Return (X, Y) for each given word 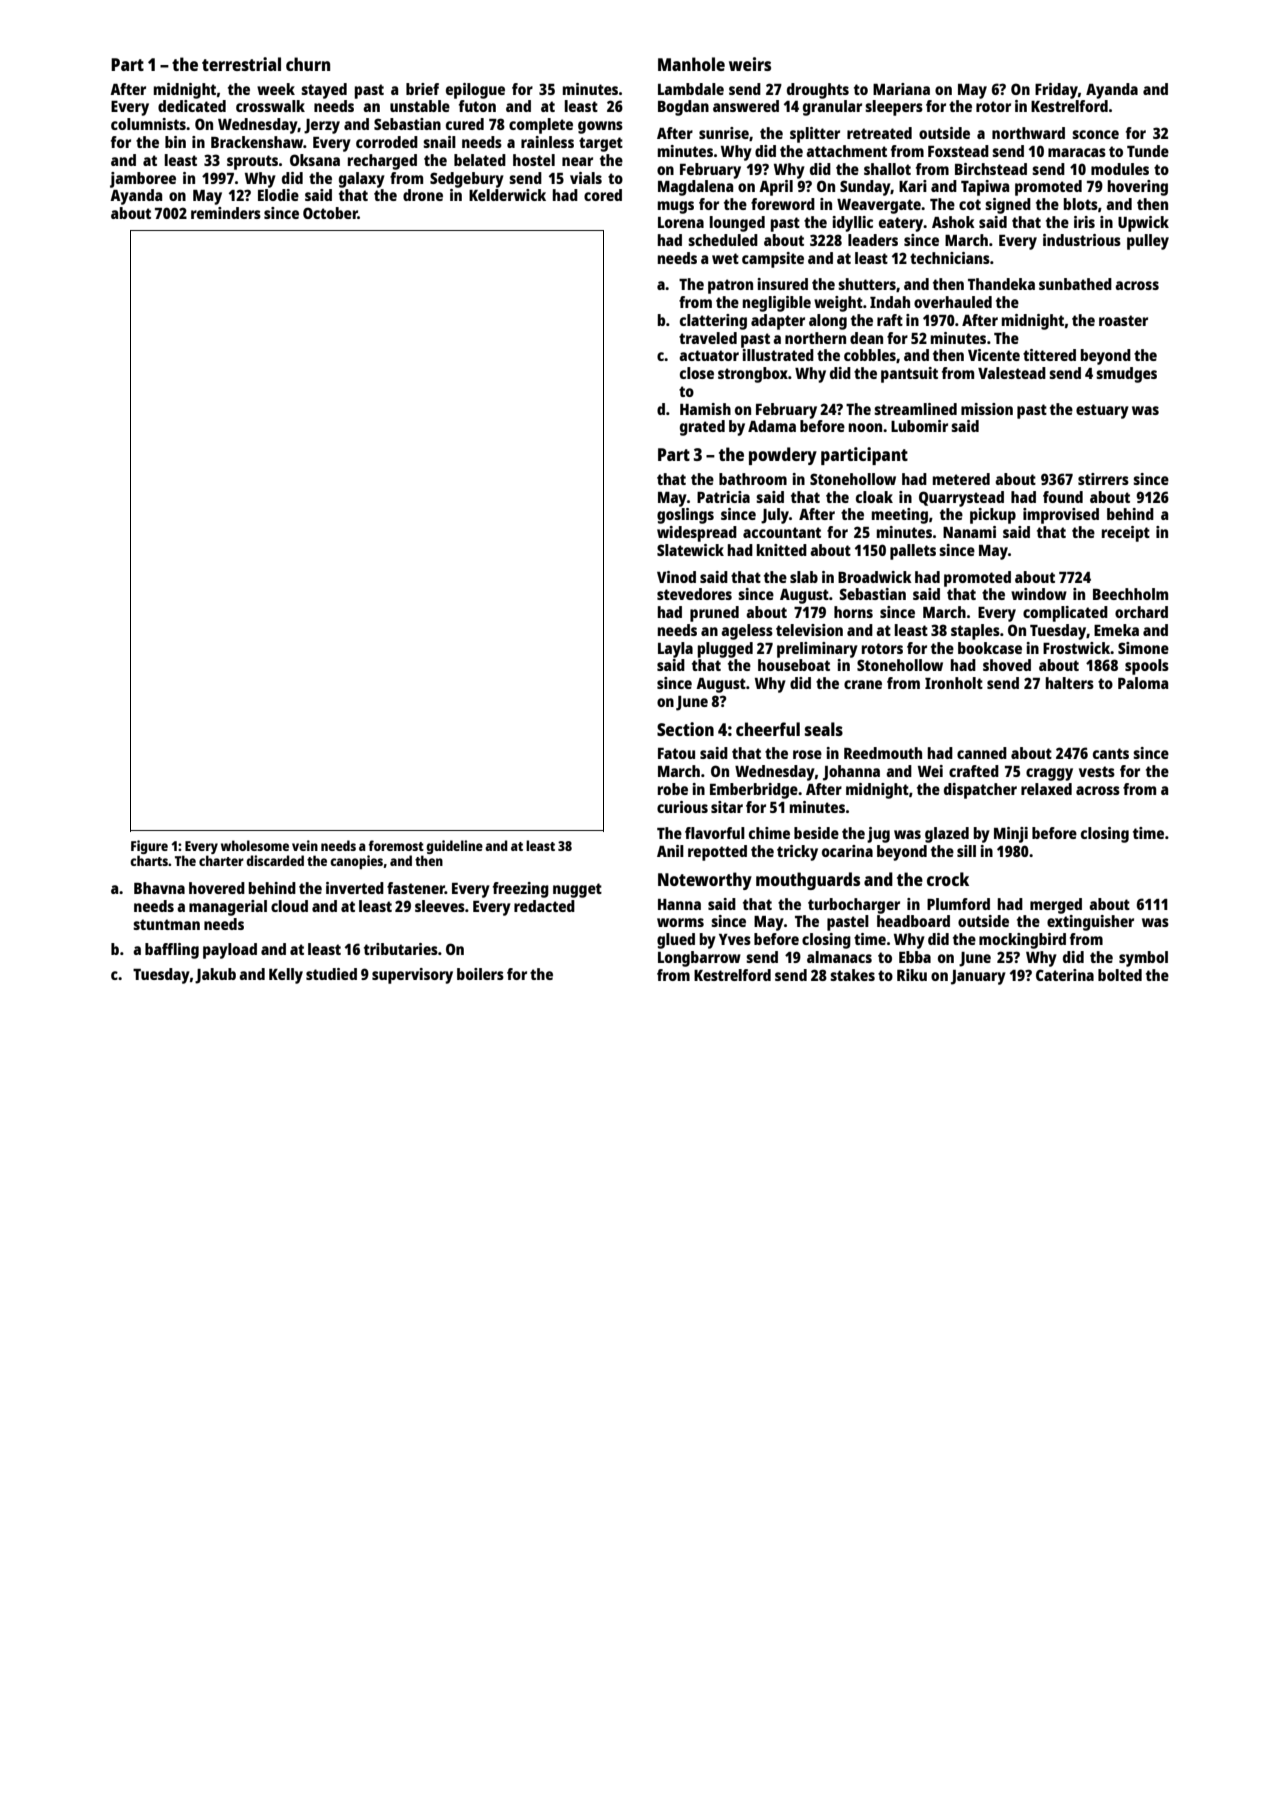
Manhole (691, 64)
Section (685, 729)
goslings (685, 516)
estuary (1102, 411)
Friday (1056, 91)
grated (702, 428)
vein (305, 845)
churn (308, 64)
